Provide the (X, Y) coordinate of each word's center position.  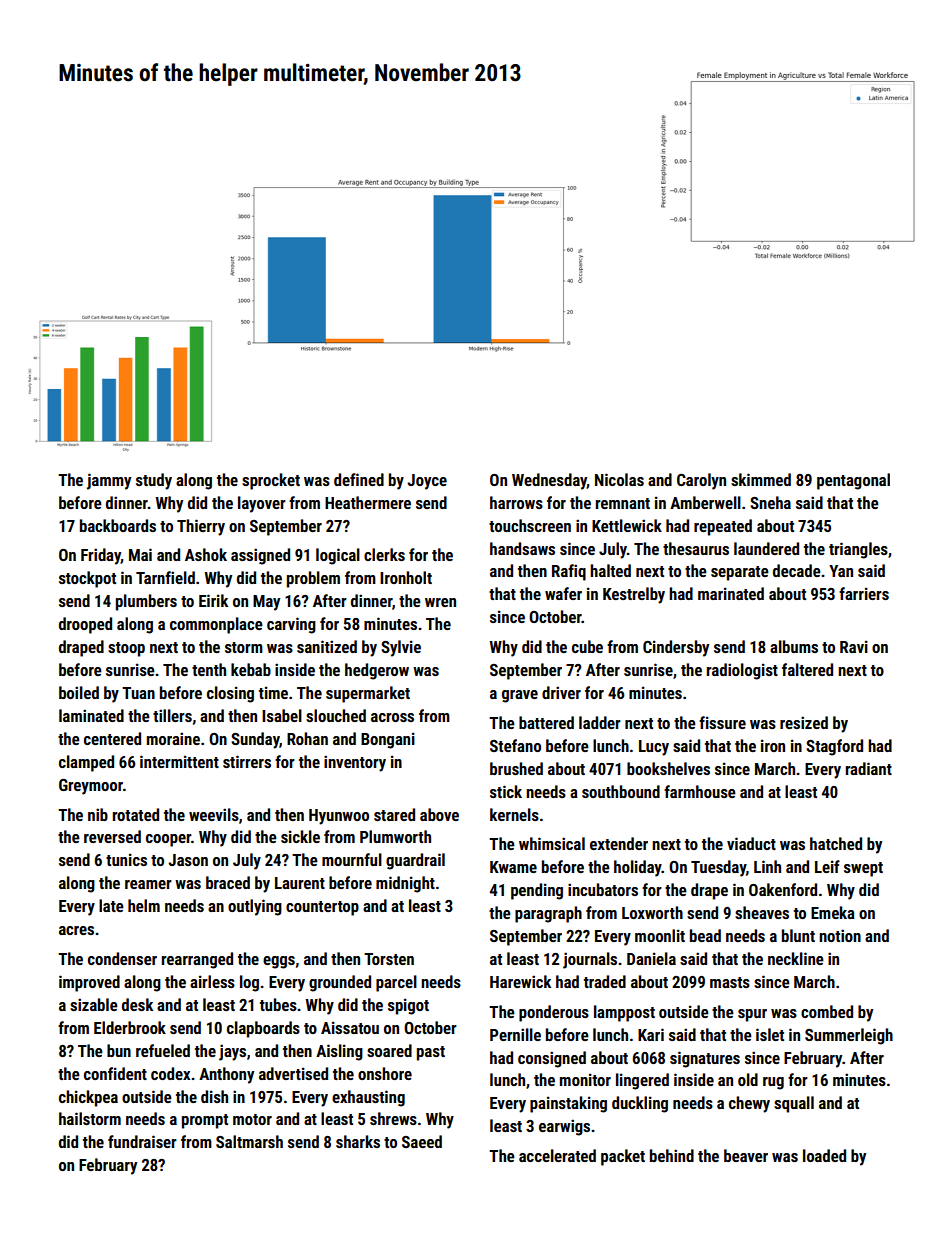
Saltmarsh (249, 1141)
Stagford (834, 747)
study (154, 481)
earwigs (564, 1127)
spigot (408, 1006)
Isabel (282, 715)
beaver (746, 1155)
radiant (869, 768)
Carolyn (701, 481)
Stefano (515, 745)
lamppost (624, 1013)
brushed (516, 768)
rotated (136, 814)
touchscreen (530, 525)
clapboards (263, 1029)
